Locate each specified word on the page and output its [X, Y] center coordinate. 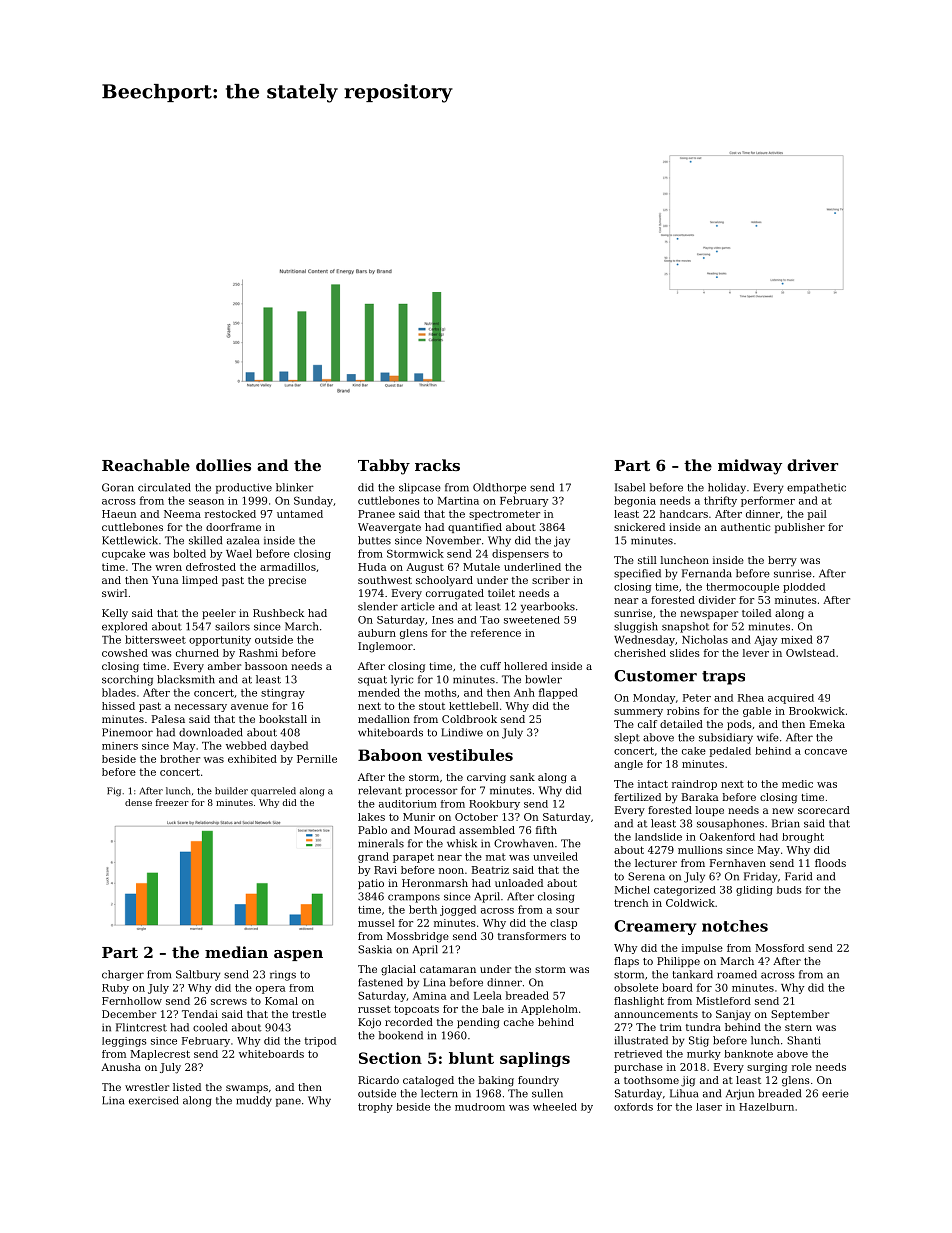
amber [224, 666]
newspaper [709, 615]
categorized [685, 891]
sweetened [532, 620]
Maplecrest [160, 1055]
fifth [546, 830]
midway [750, 467]
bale [493, 1009]
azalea [243, 540]
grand [373, 857]
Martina [458, 501]
